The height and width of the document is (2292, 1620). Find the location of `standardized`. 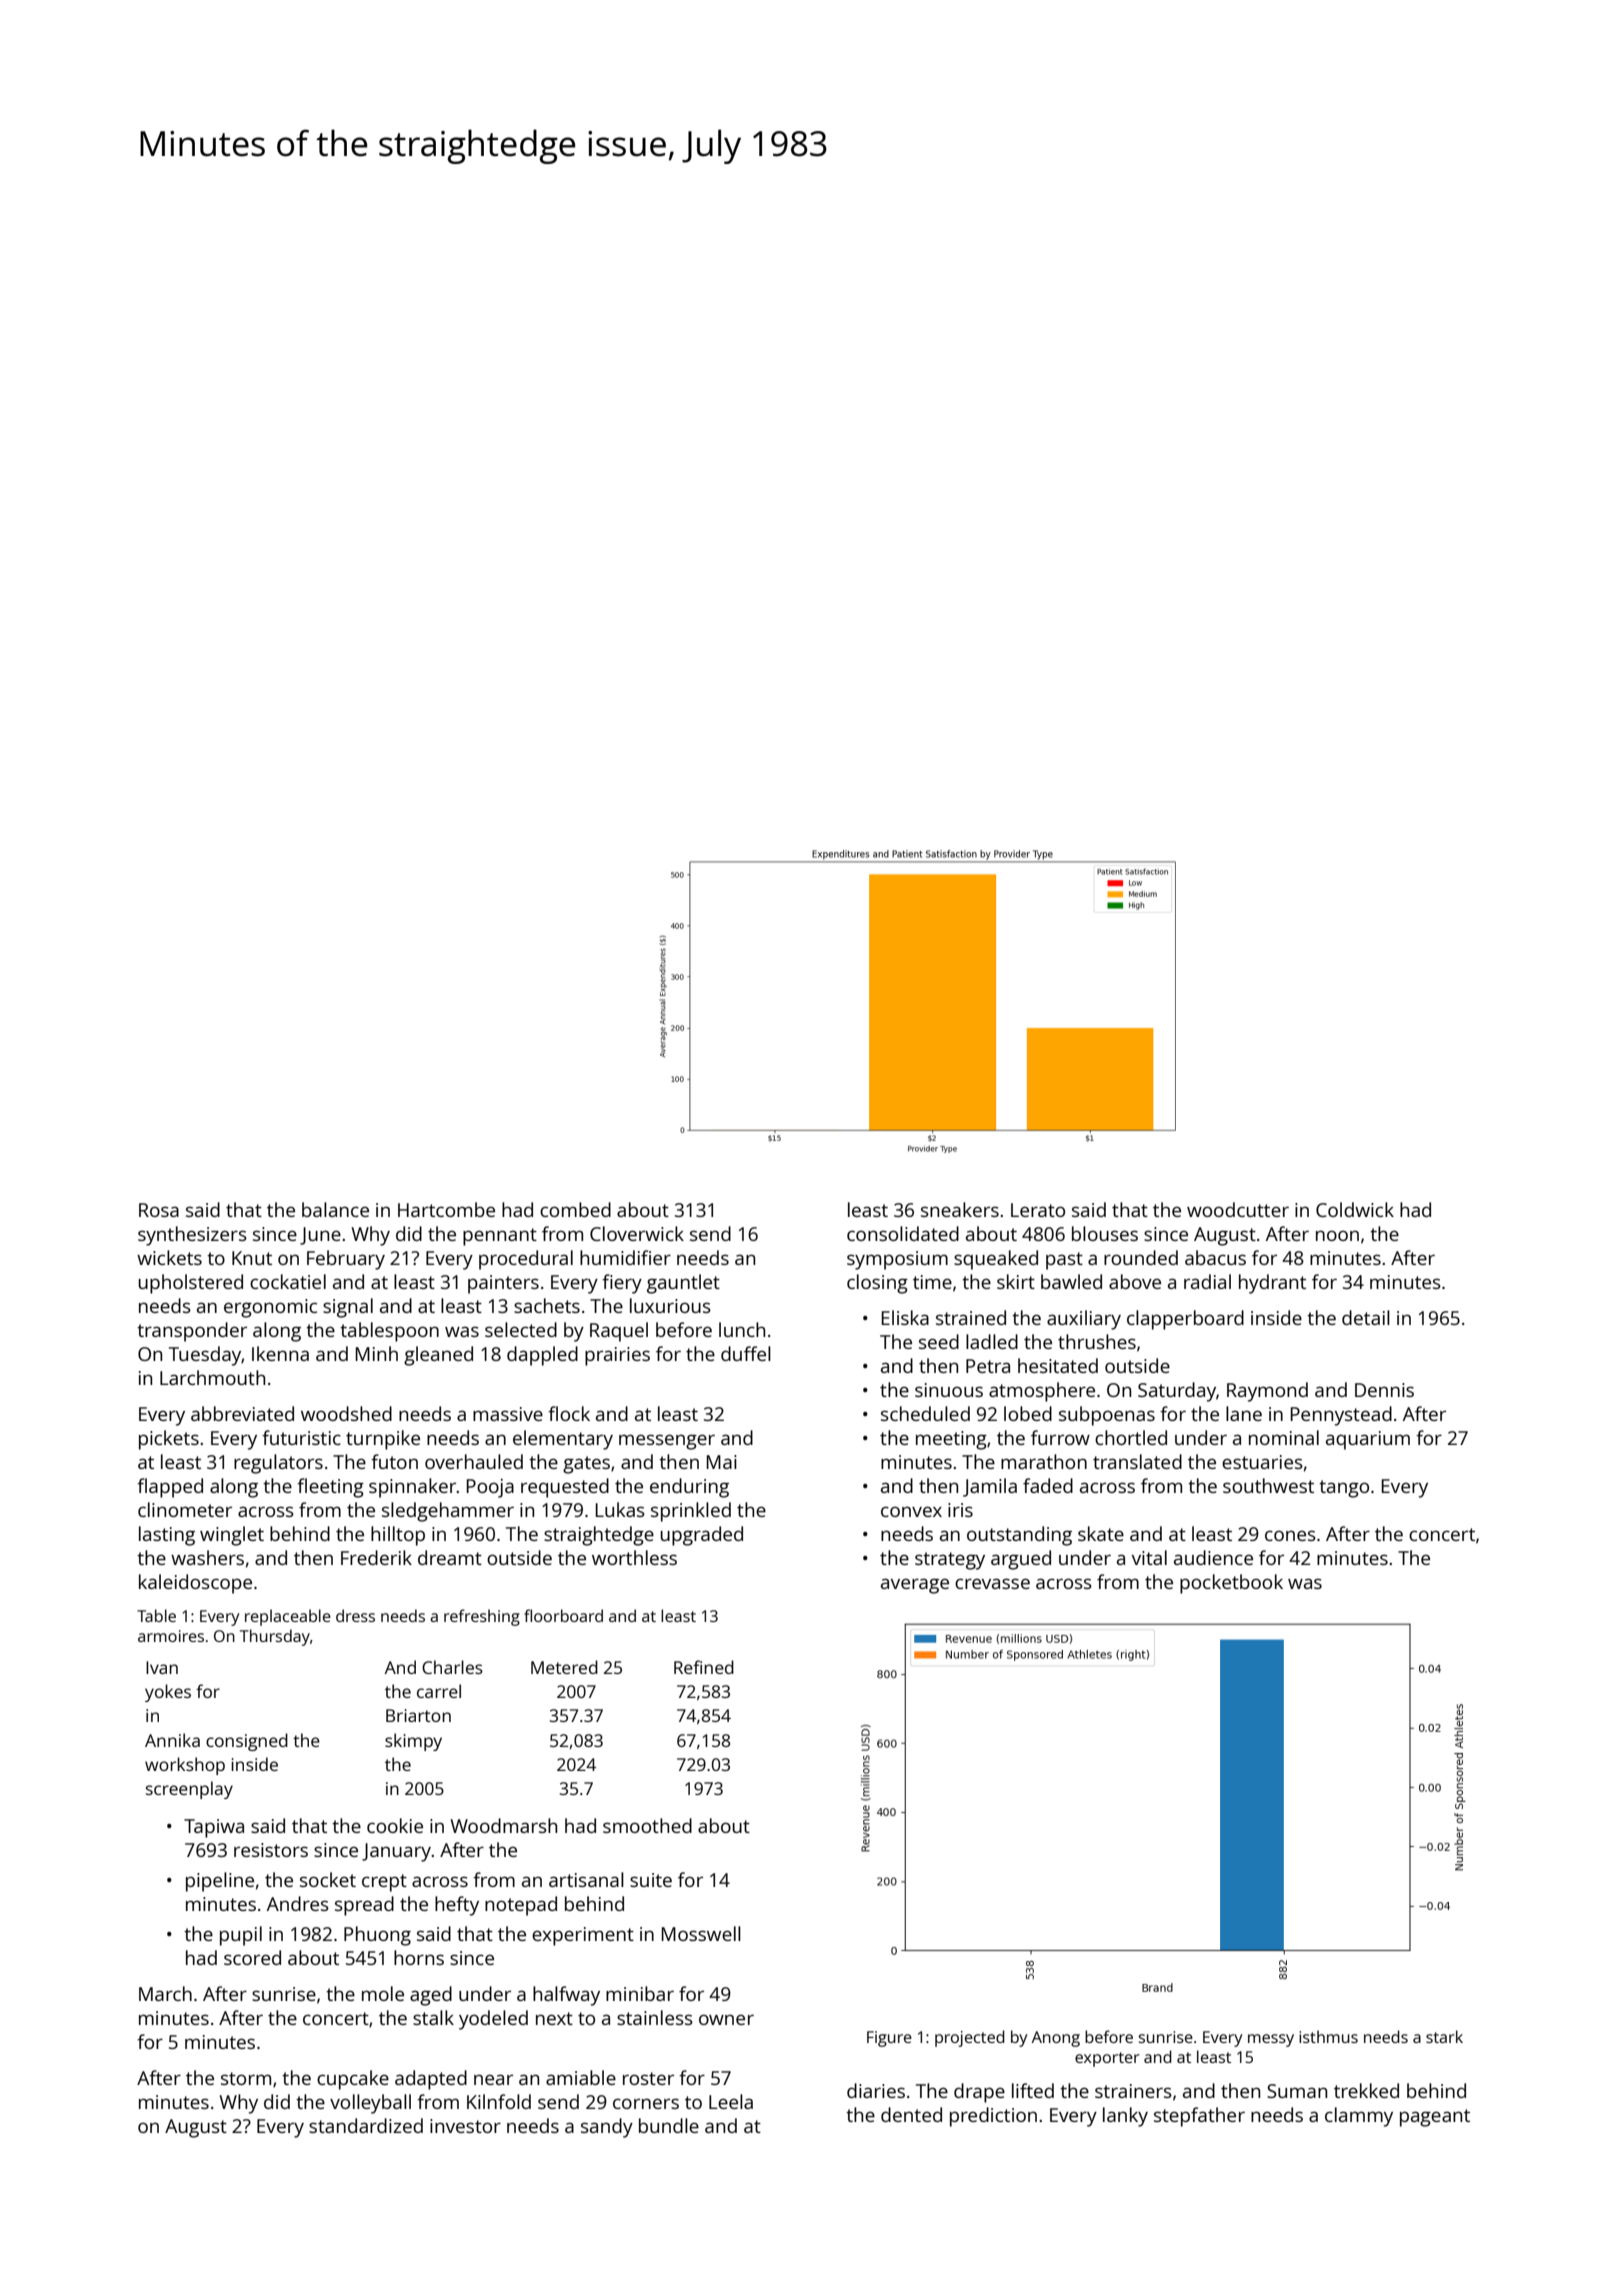

standardized is located at coordinates (366, 2125).
